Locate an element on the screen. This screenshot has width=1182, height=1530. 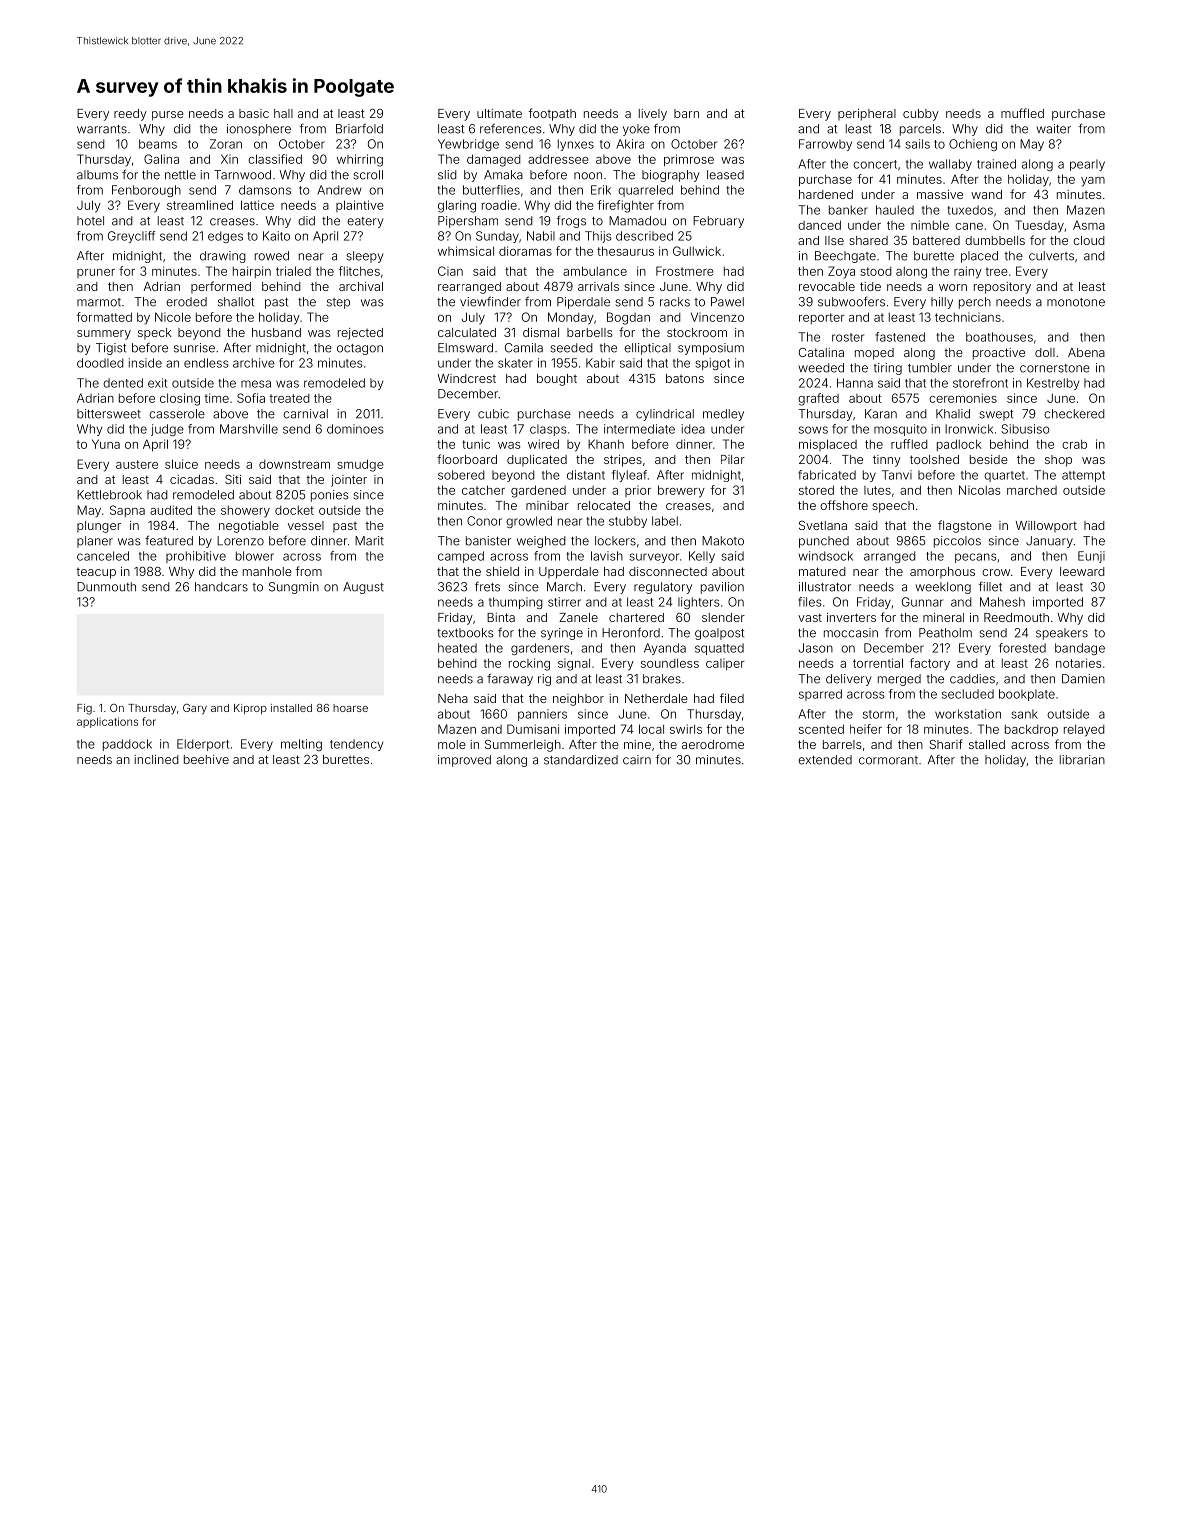
attempt is located at coordinates (1083, 476).
